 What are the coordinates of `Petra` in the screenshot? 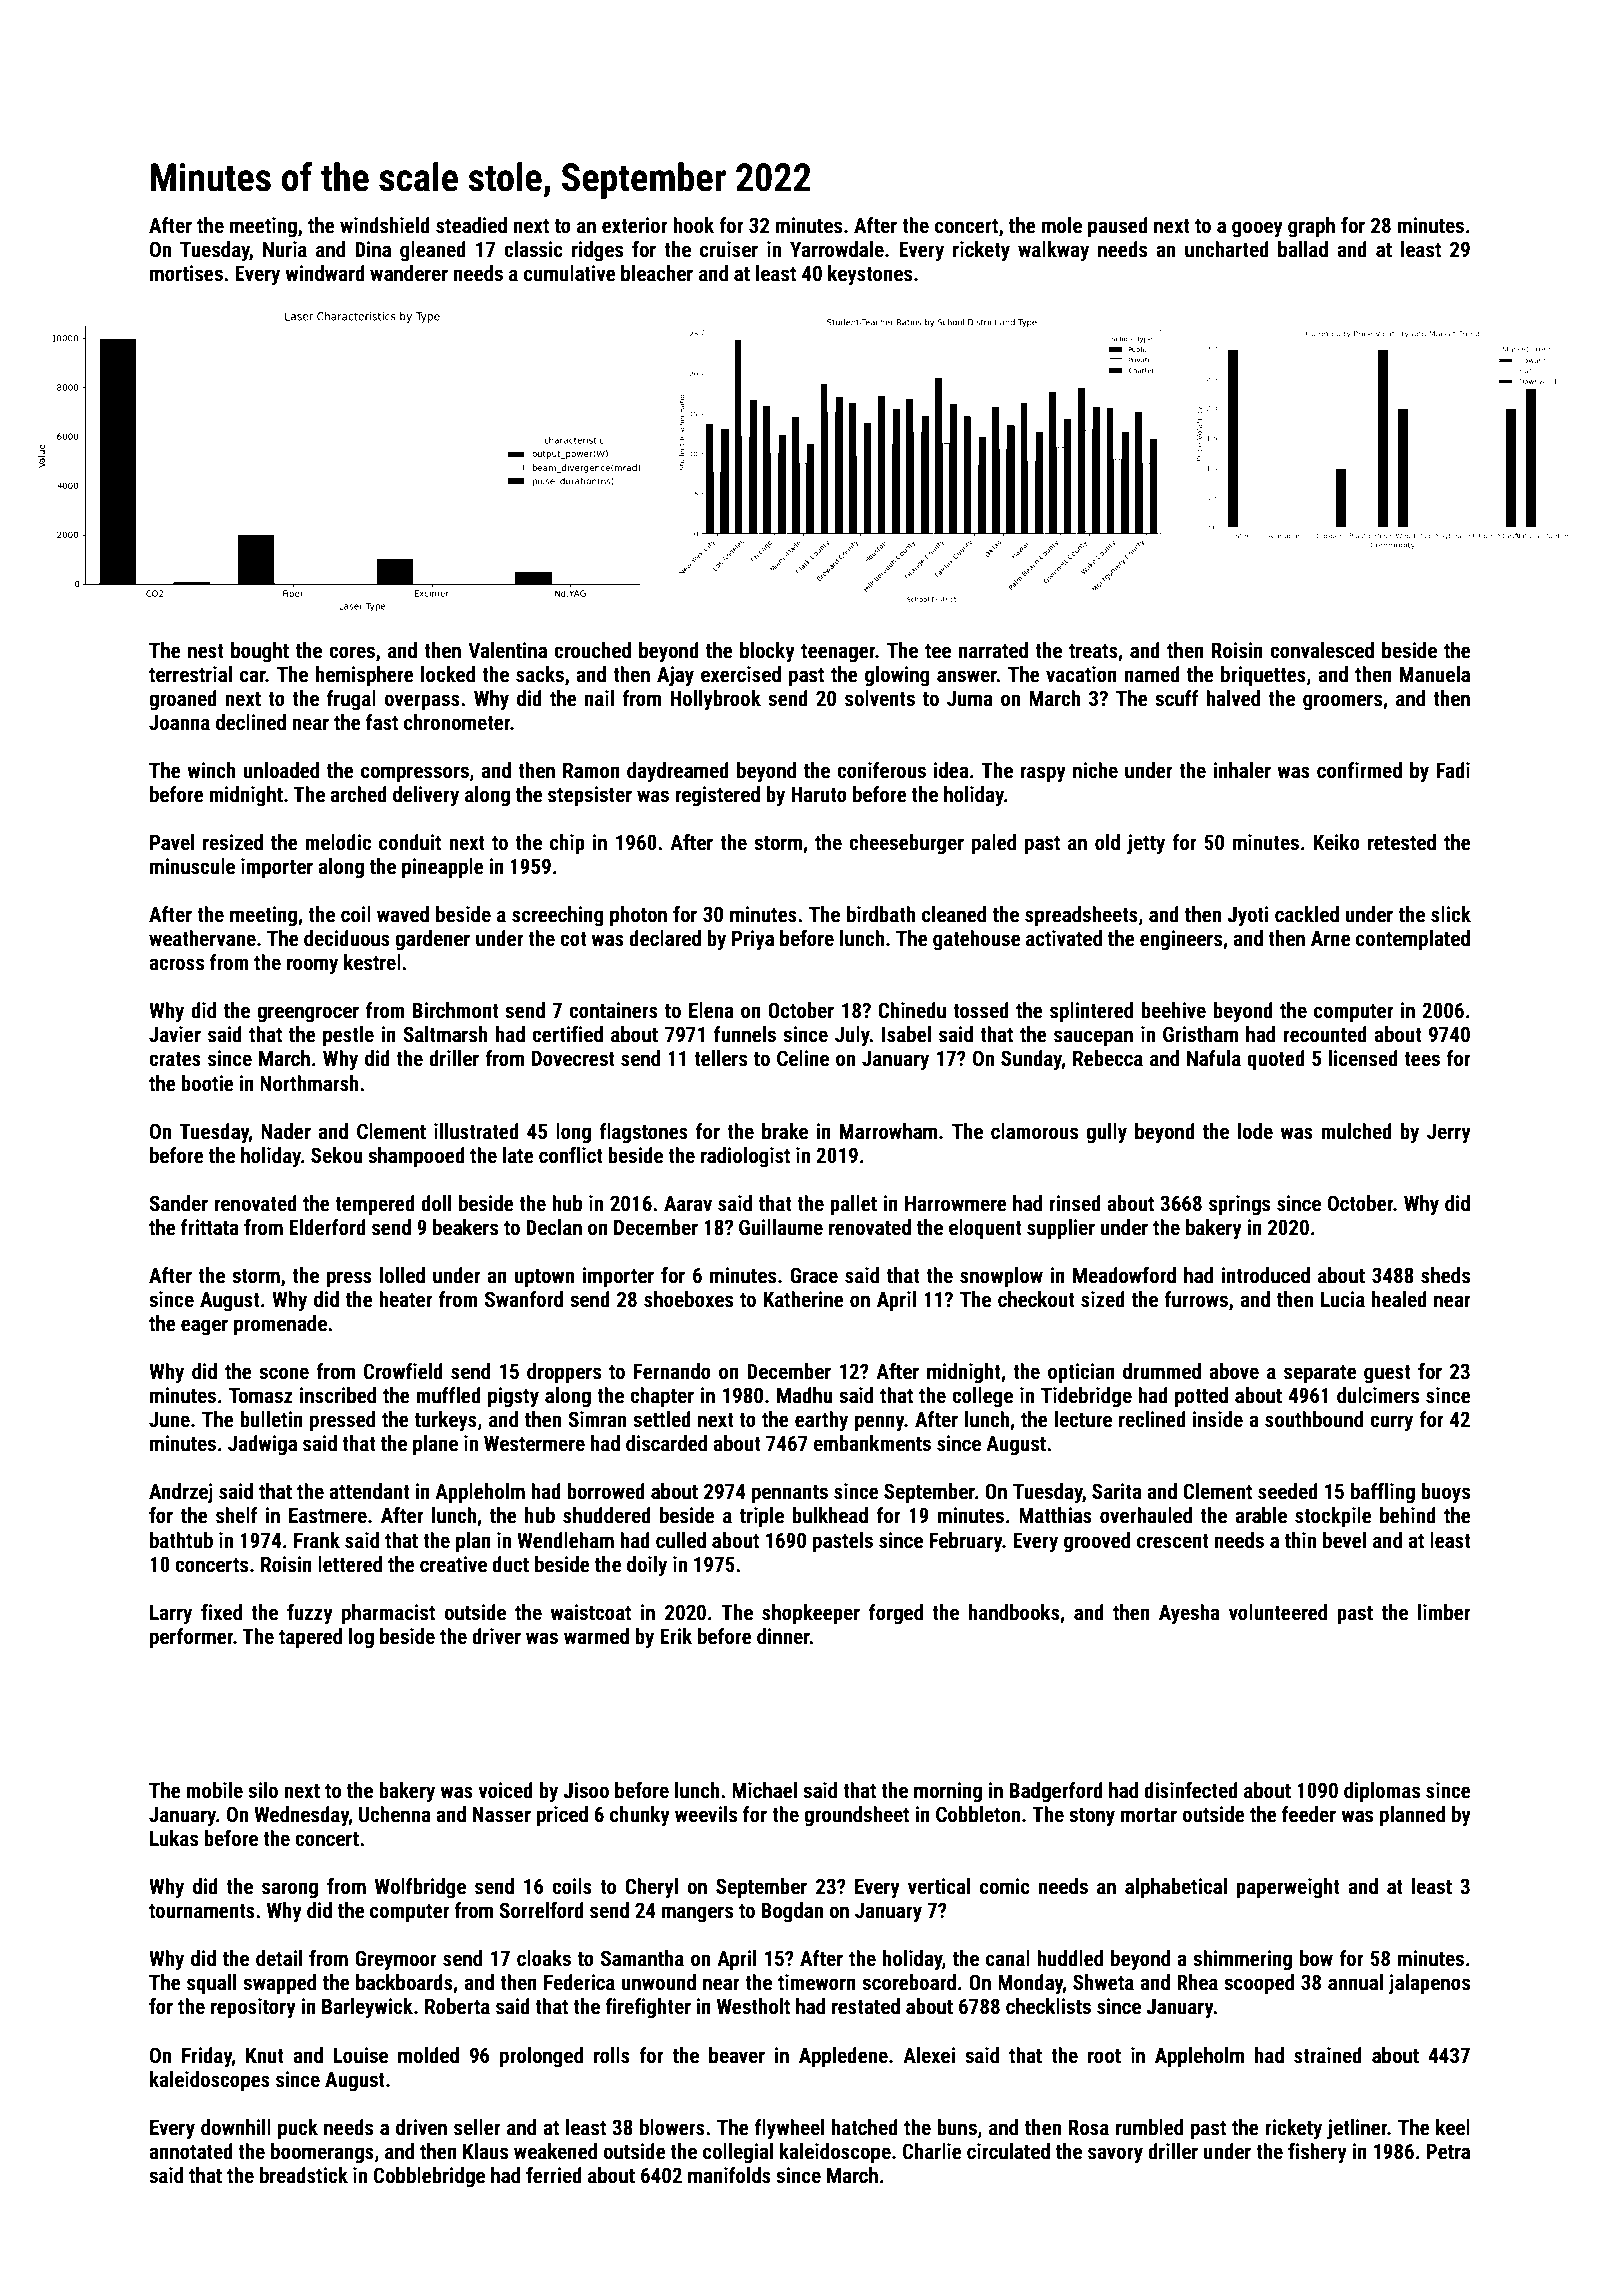 It's located at (1448, 2152).
